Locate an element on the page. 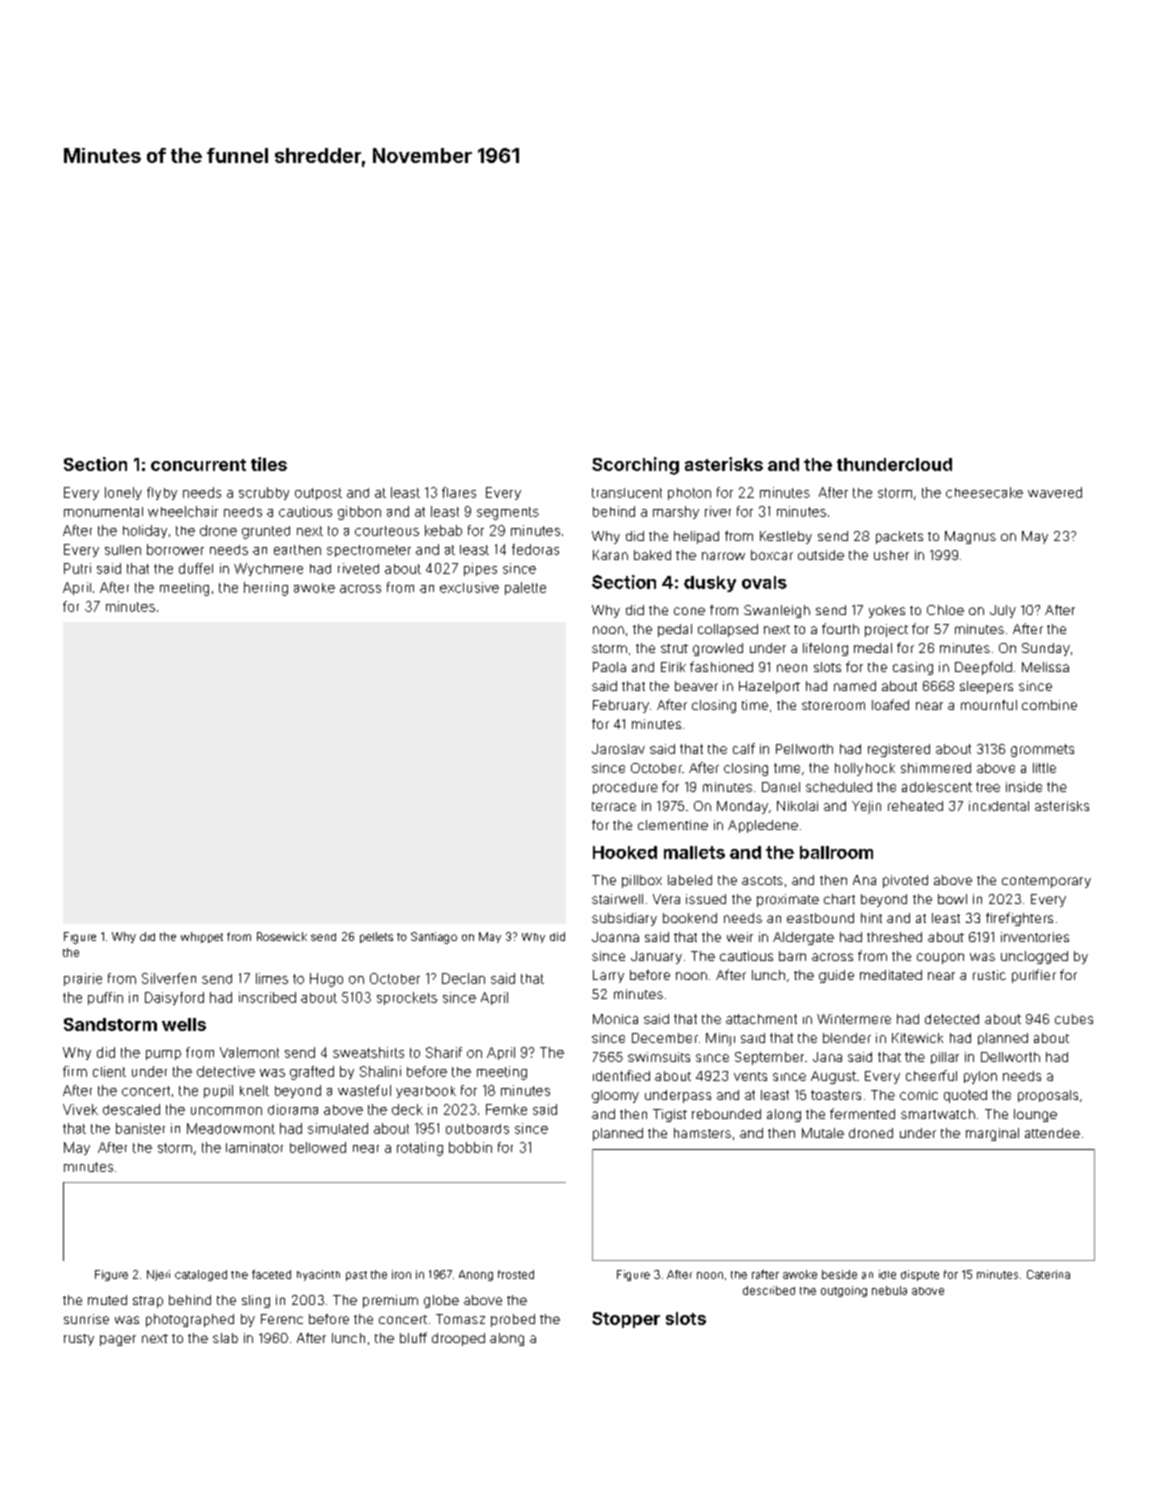  drooped is located at coordinates (458, 1339).
